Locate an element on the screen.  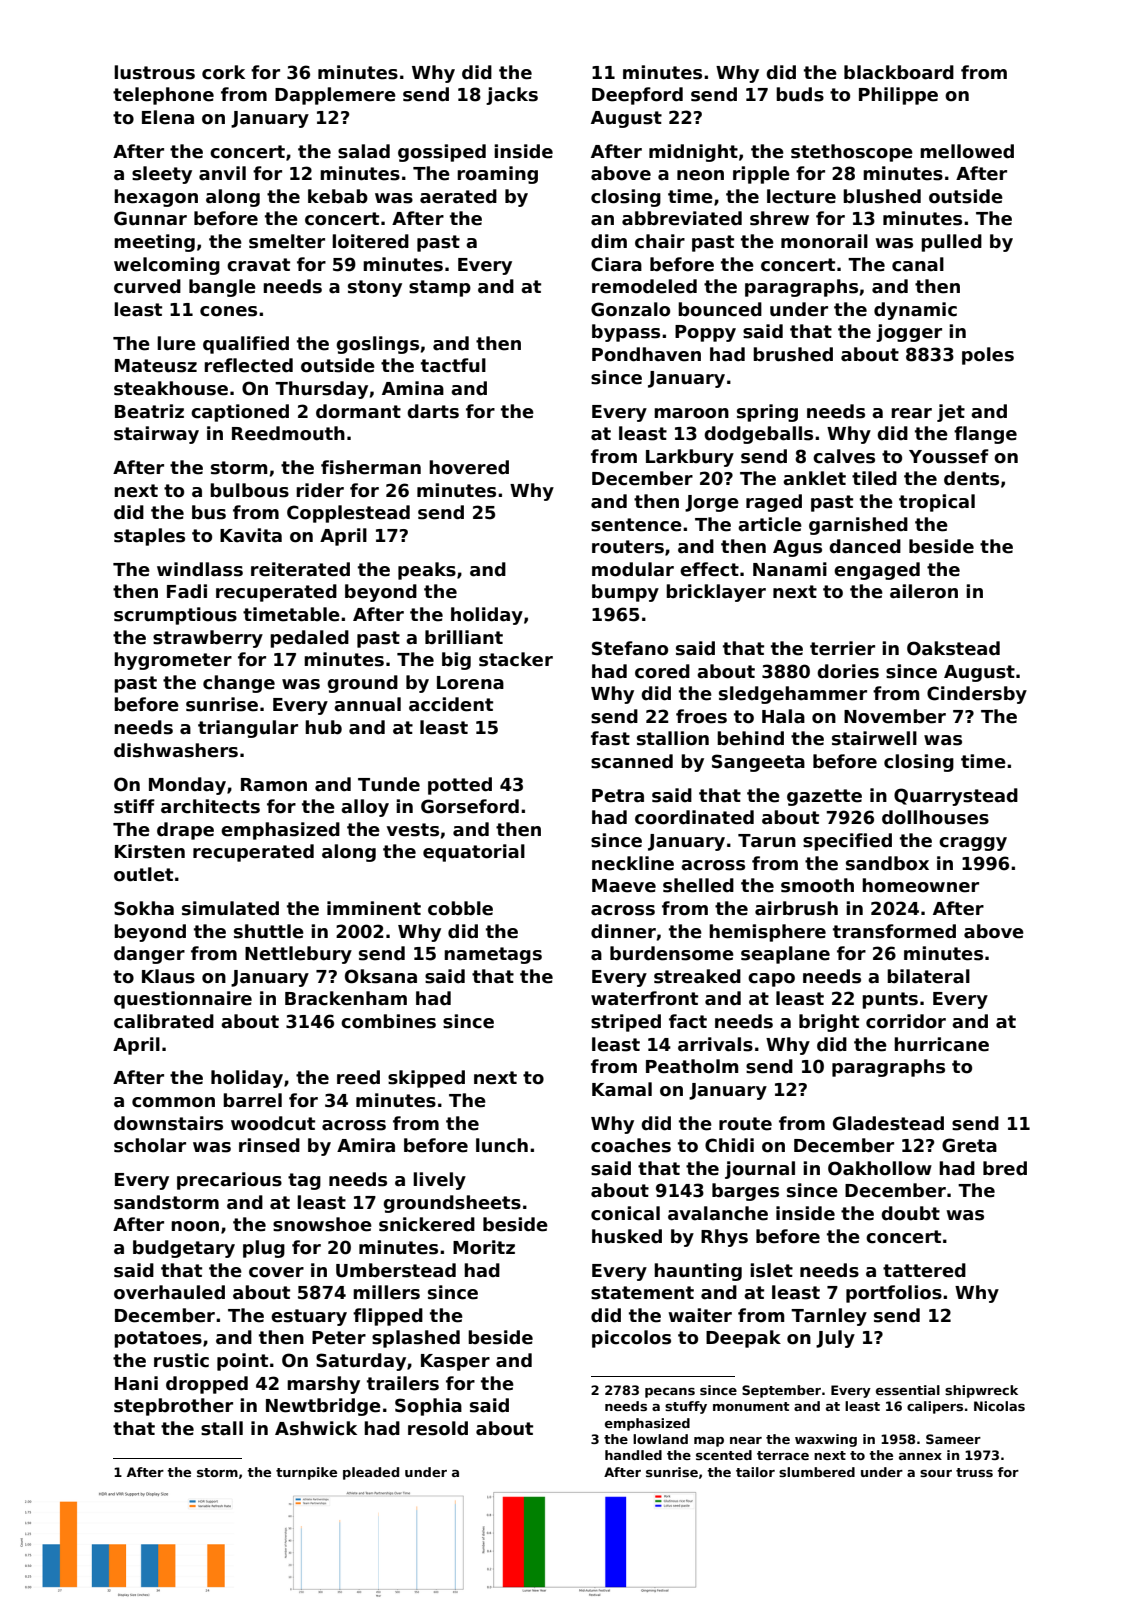
jacks is located at coordinates (512, 96).
